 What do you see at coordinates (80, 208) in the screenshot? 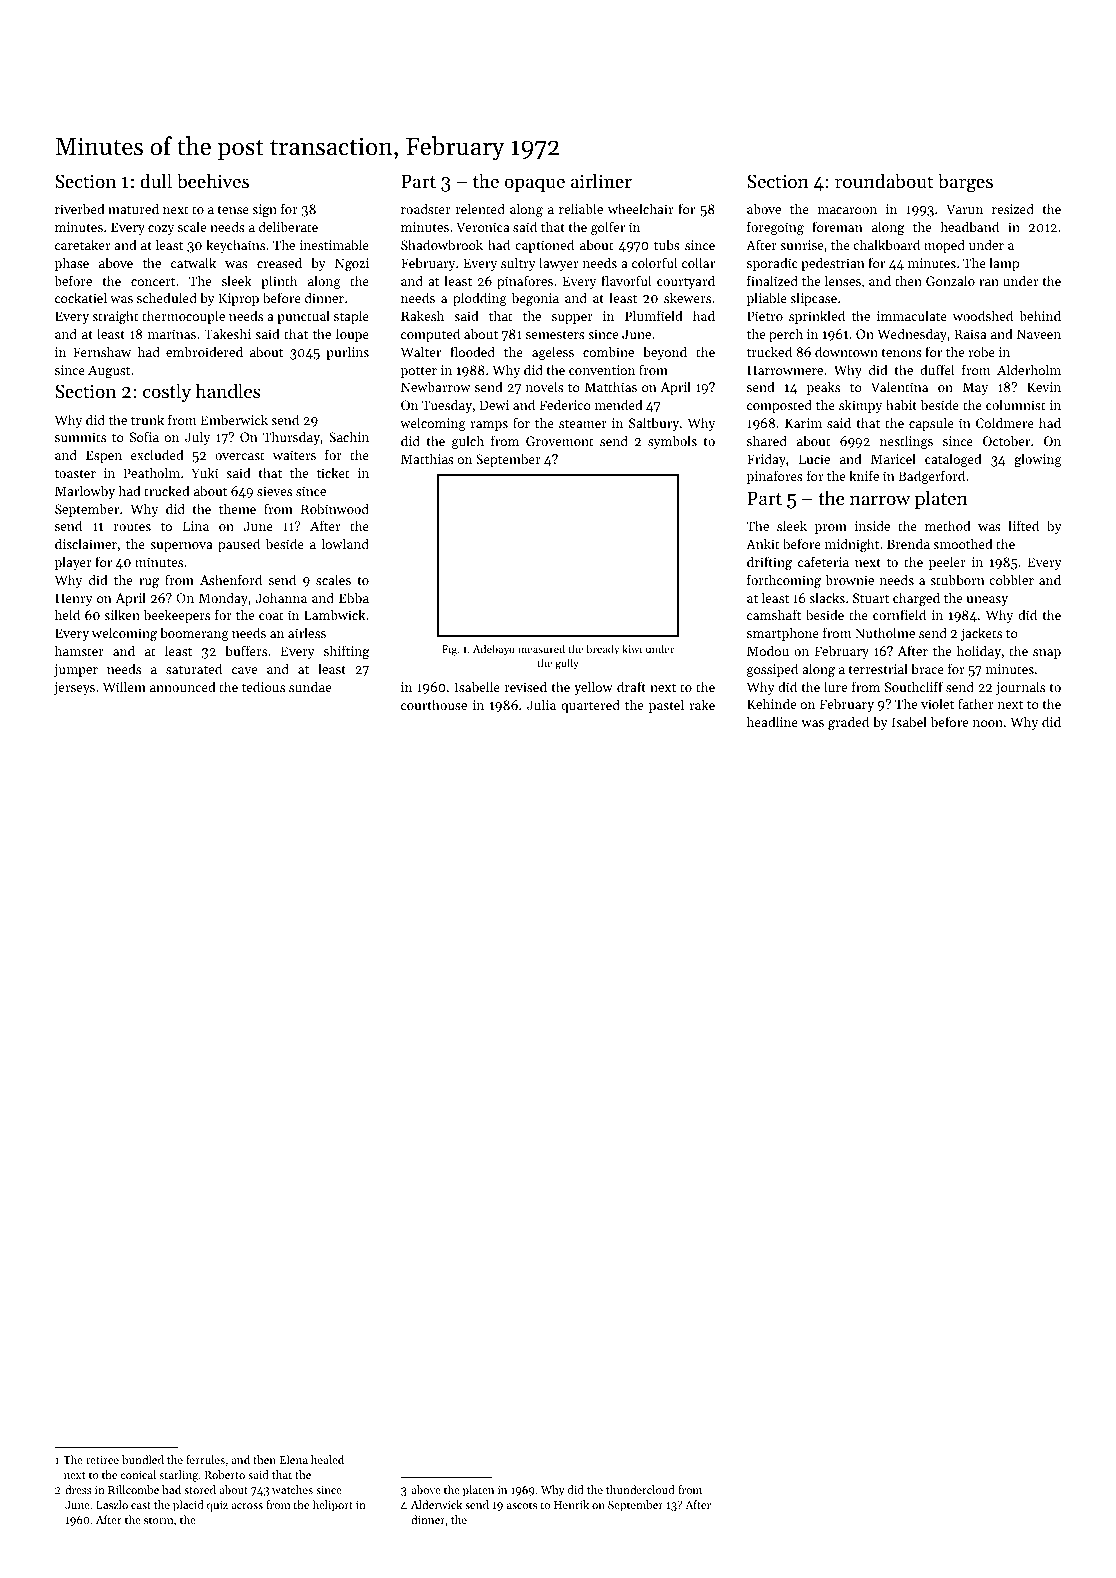
I see `riverbed` at bounding box center [80, 208].
